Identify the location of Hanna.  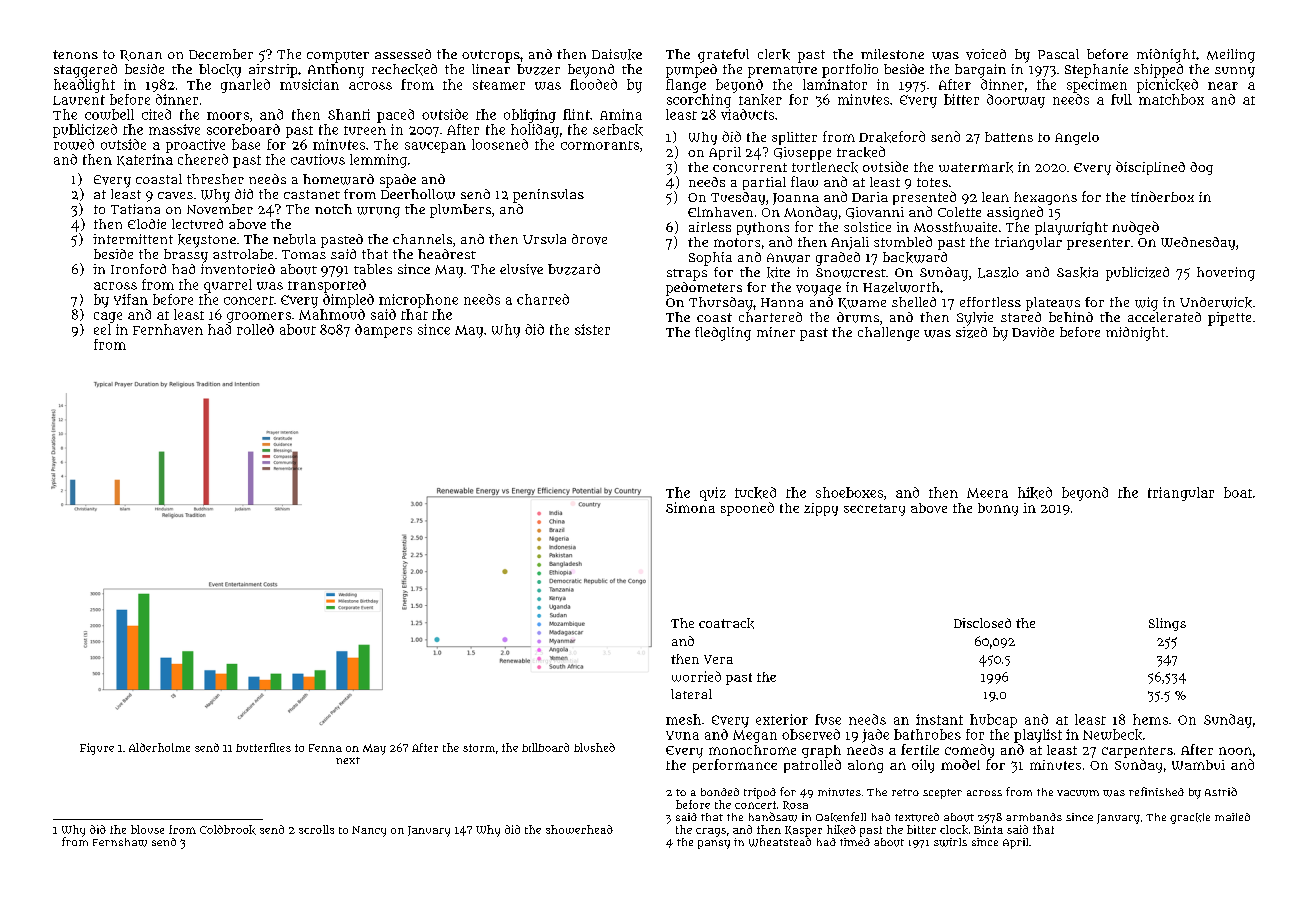
(782, 302).
